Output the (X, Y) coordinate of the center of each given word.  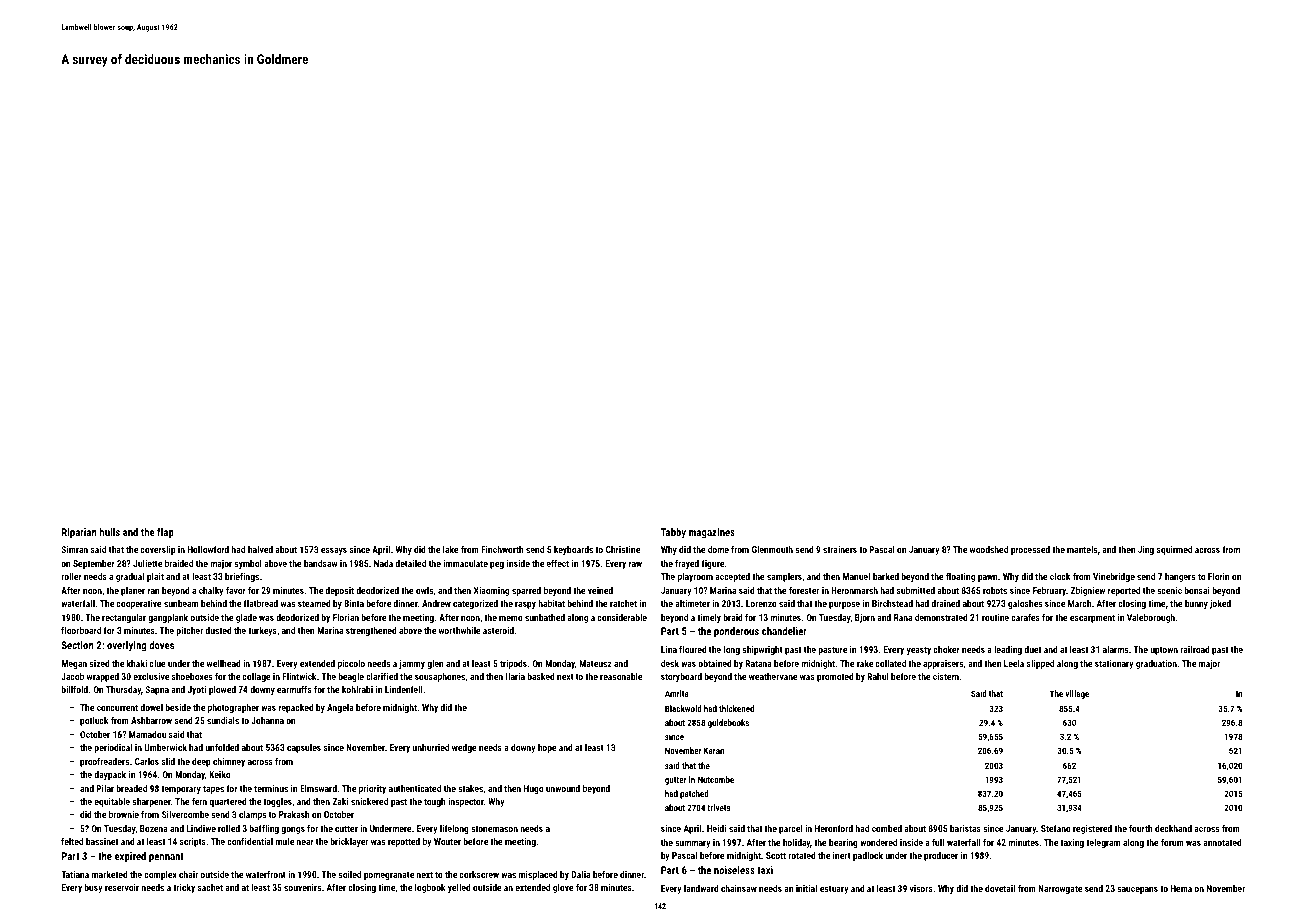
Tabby (673, 533)
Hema (1181, 888)
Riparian (79, 533)
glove (563, 888)
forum (1172, 842)
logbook (430, 888)
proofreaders (104, 762)
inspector (466, 802)
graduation (1156, 664)
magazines (712, 533)
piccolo (351, 664)
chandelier (784, 631)
